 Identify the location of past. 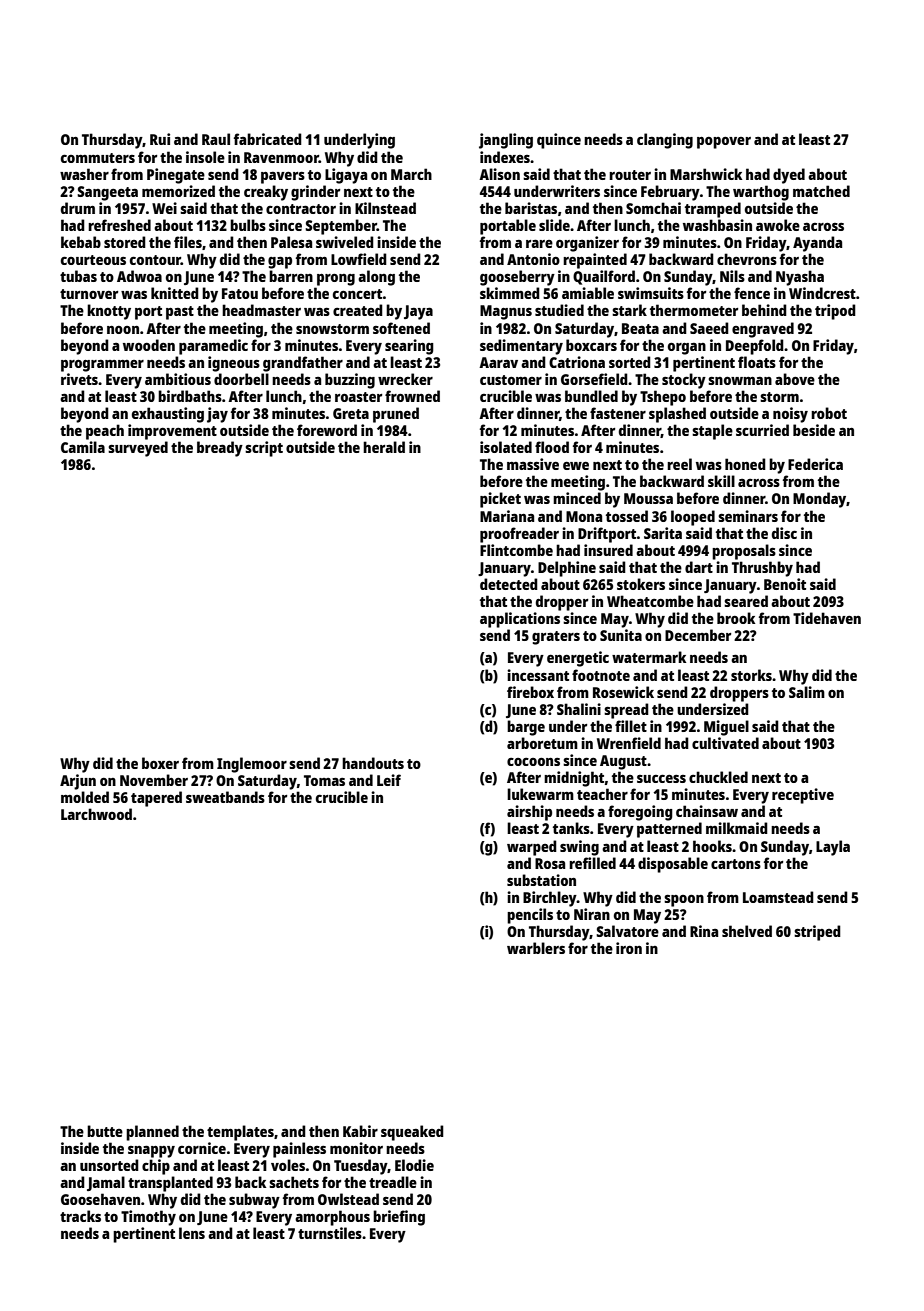
(180, 313).
